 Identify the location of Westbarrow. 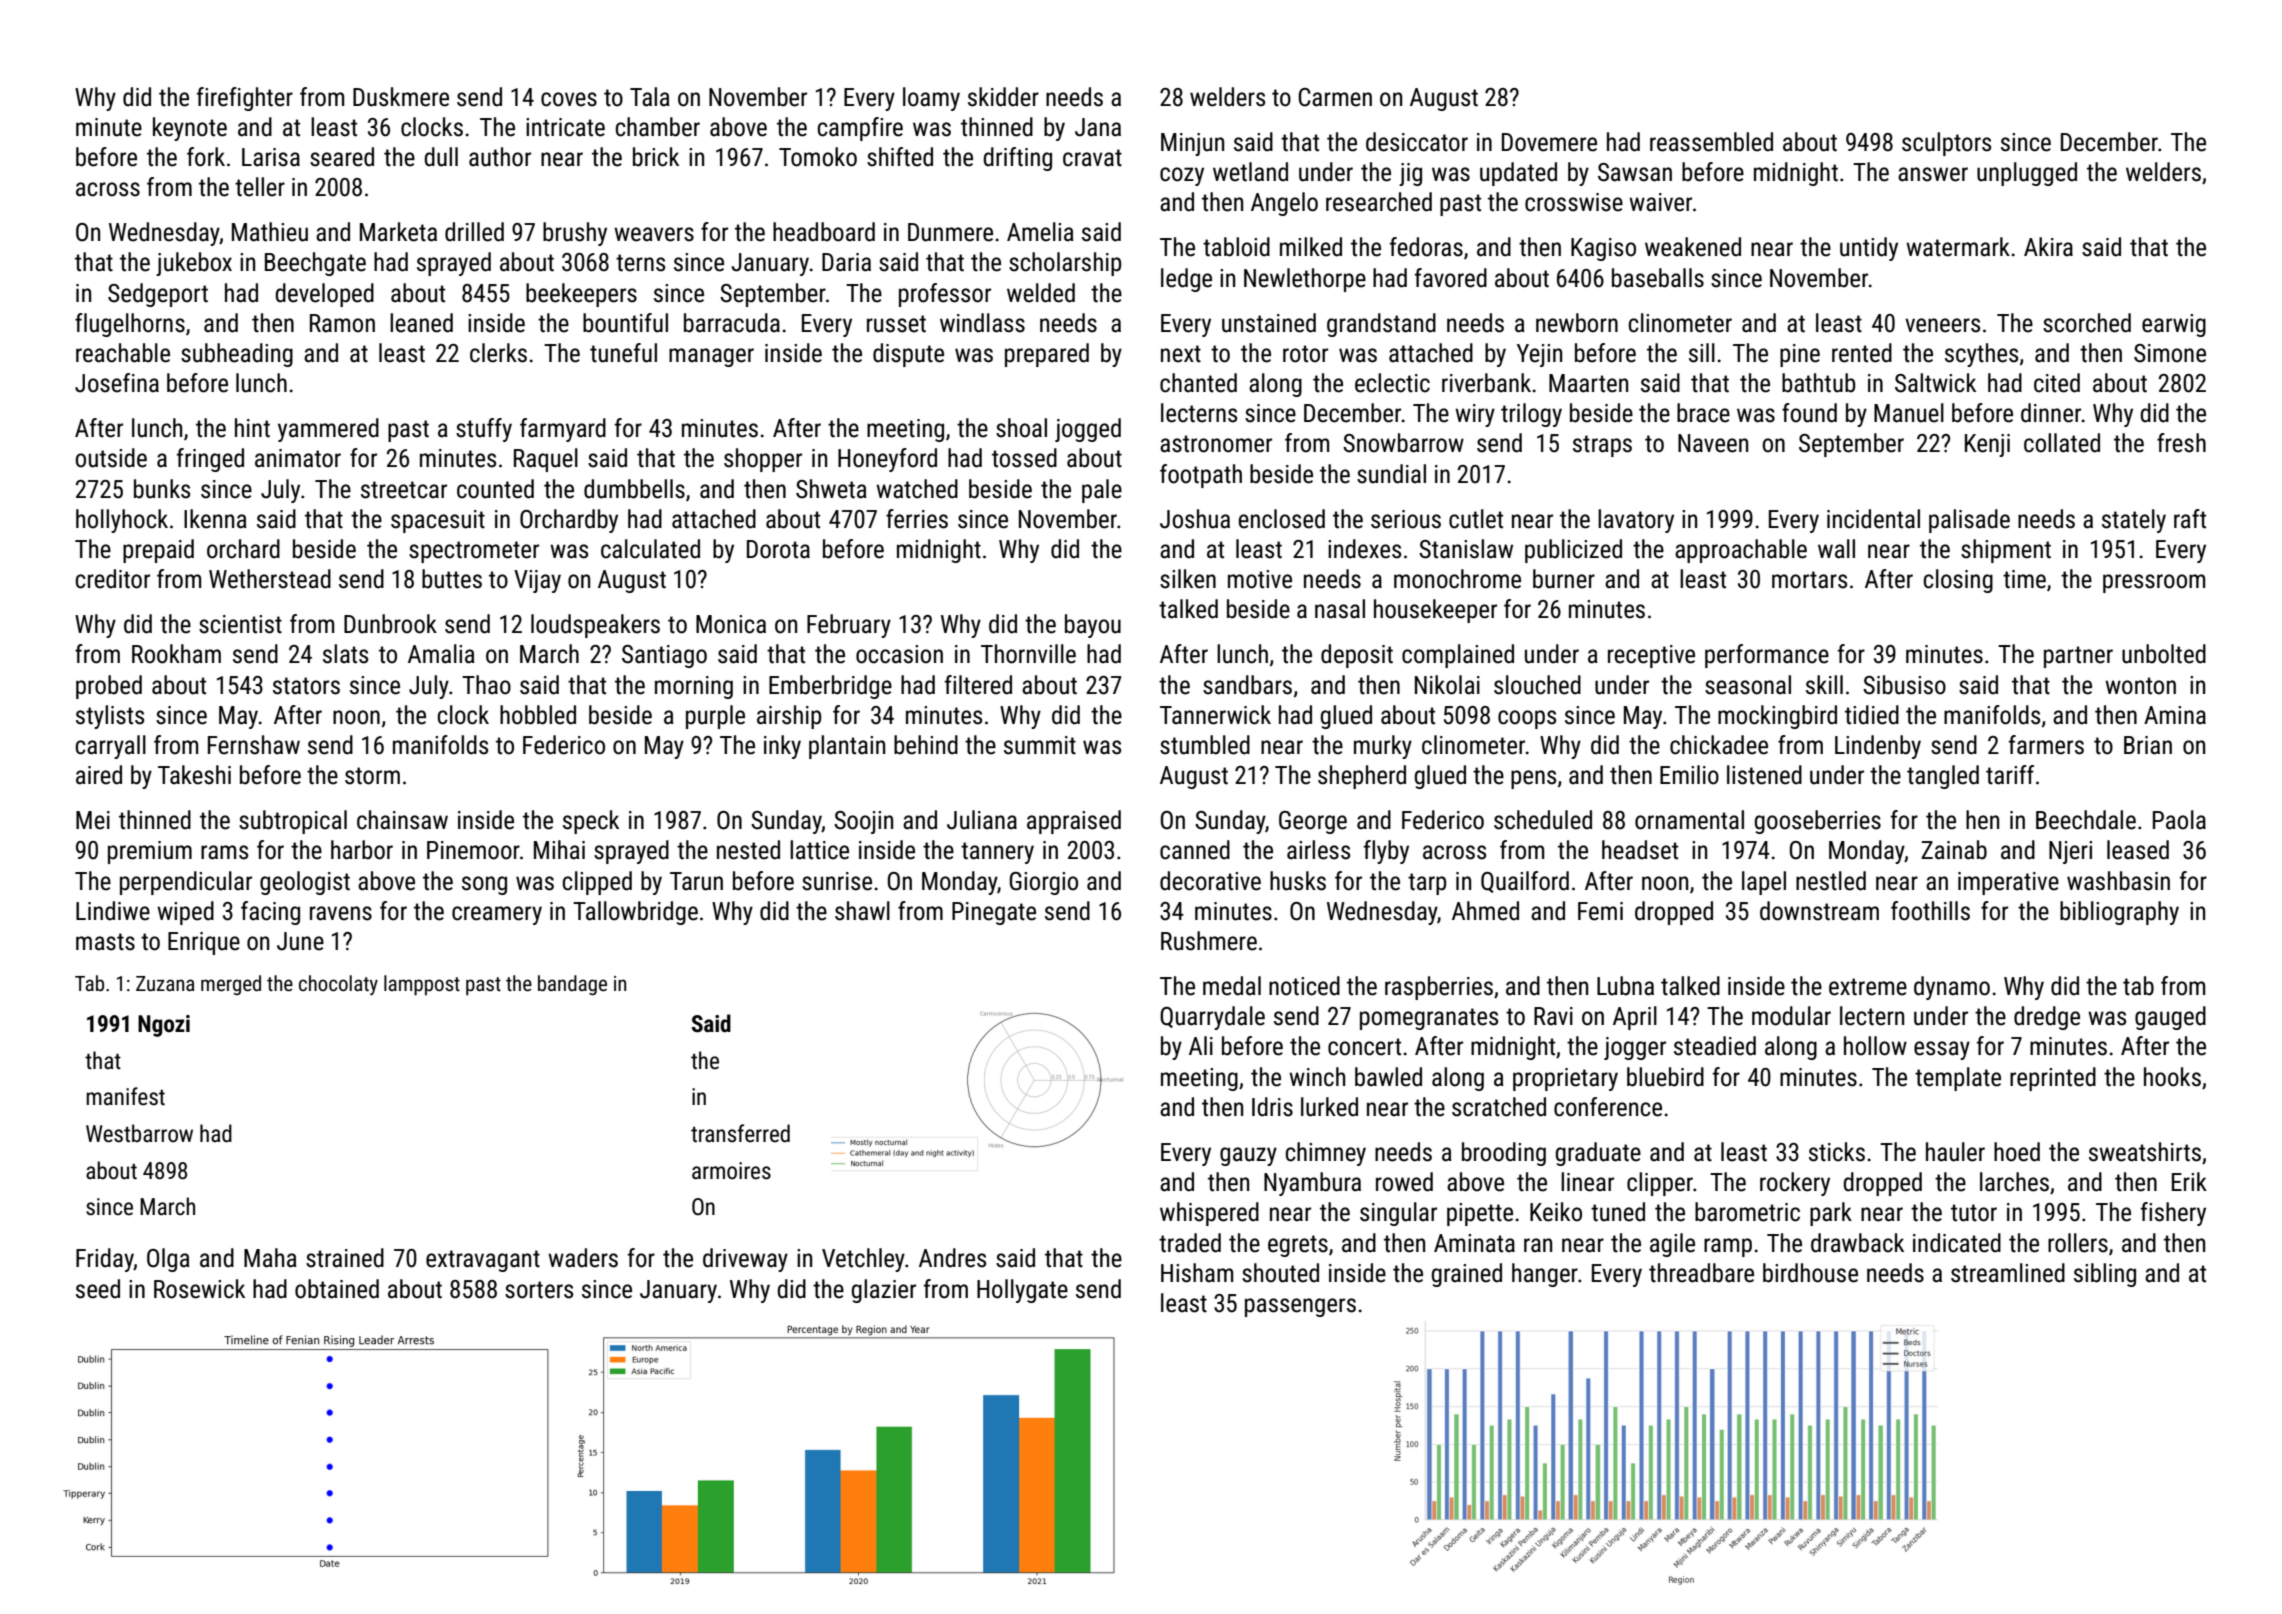
(139, 1133).
